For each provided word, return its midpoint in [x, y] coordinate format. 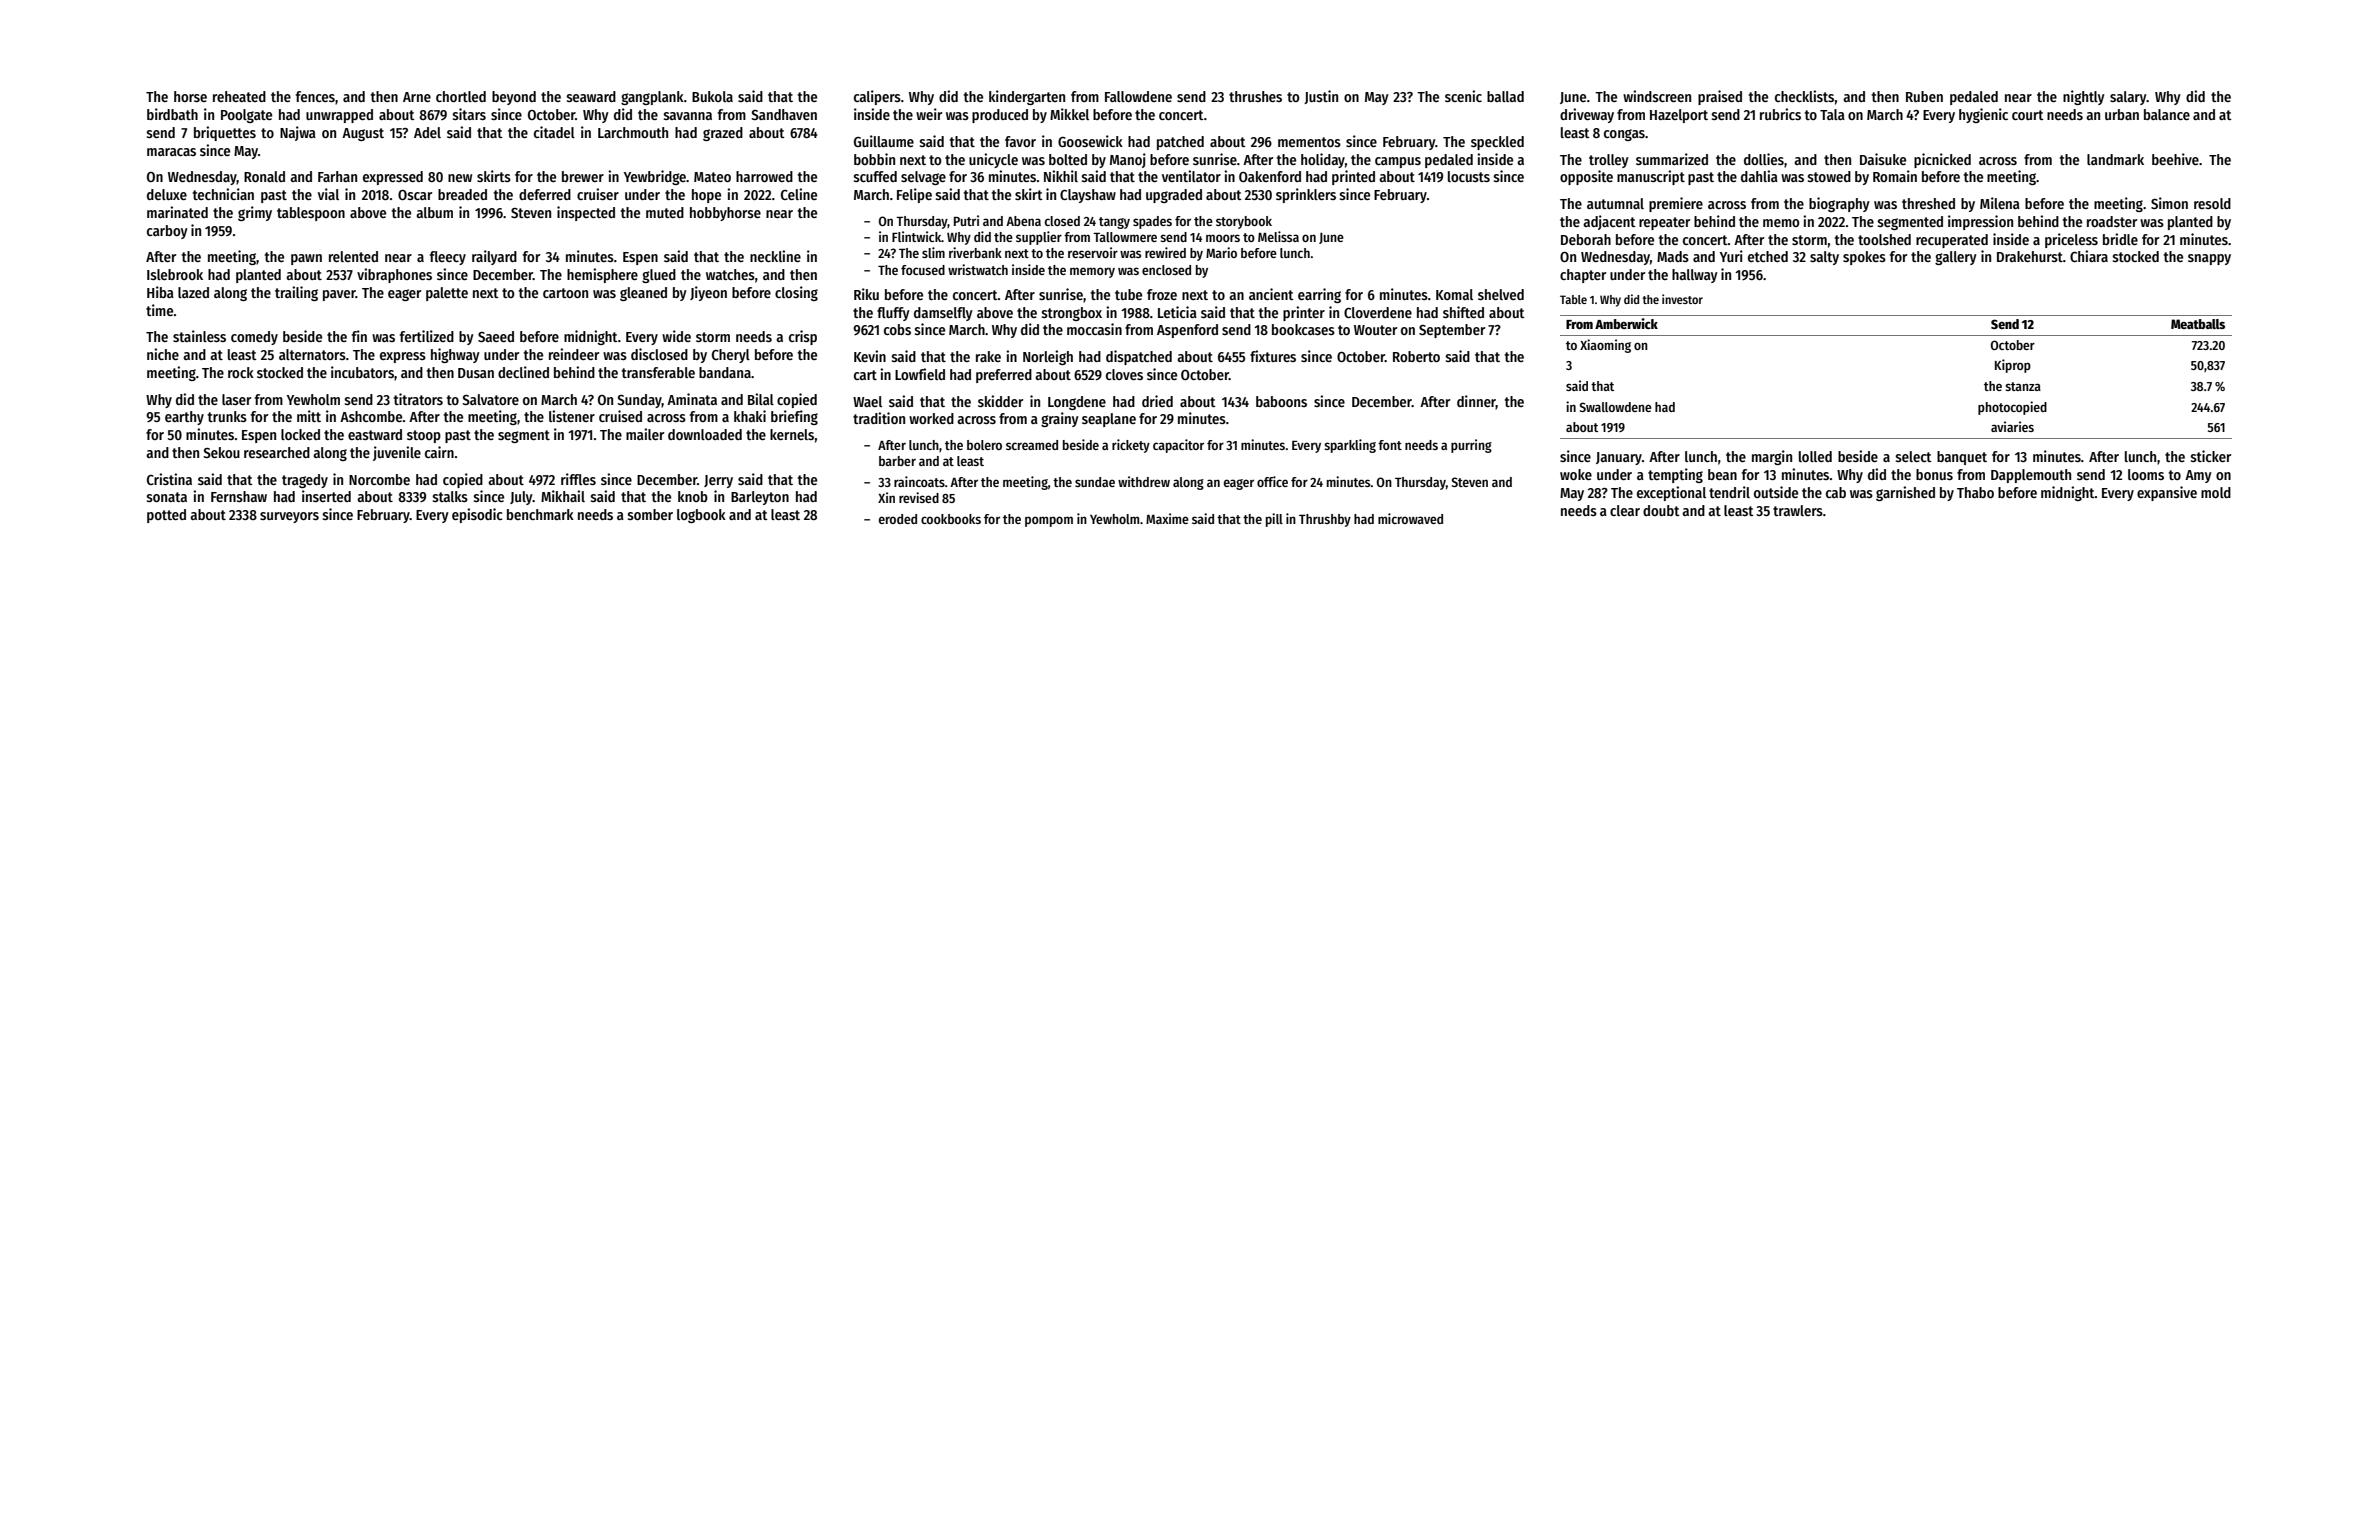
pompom [1049, 521]
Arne [417, 97]
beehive [2175, 159]
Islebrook [175, 274]
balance [2167, 114]
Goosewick [1090, 141]
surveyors [289, 517]
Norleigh [1048, 357]
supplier [1039, 238]
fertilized [427, 336]
